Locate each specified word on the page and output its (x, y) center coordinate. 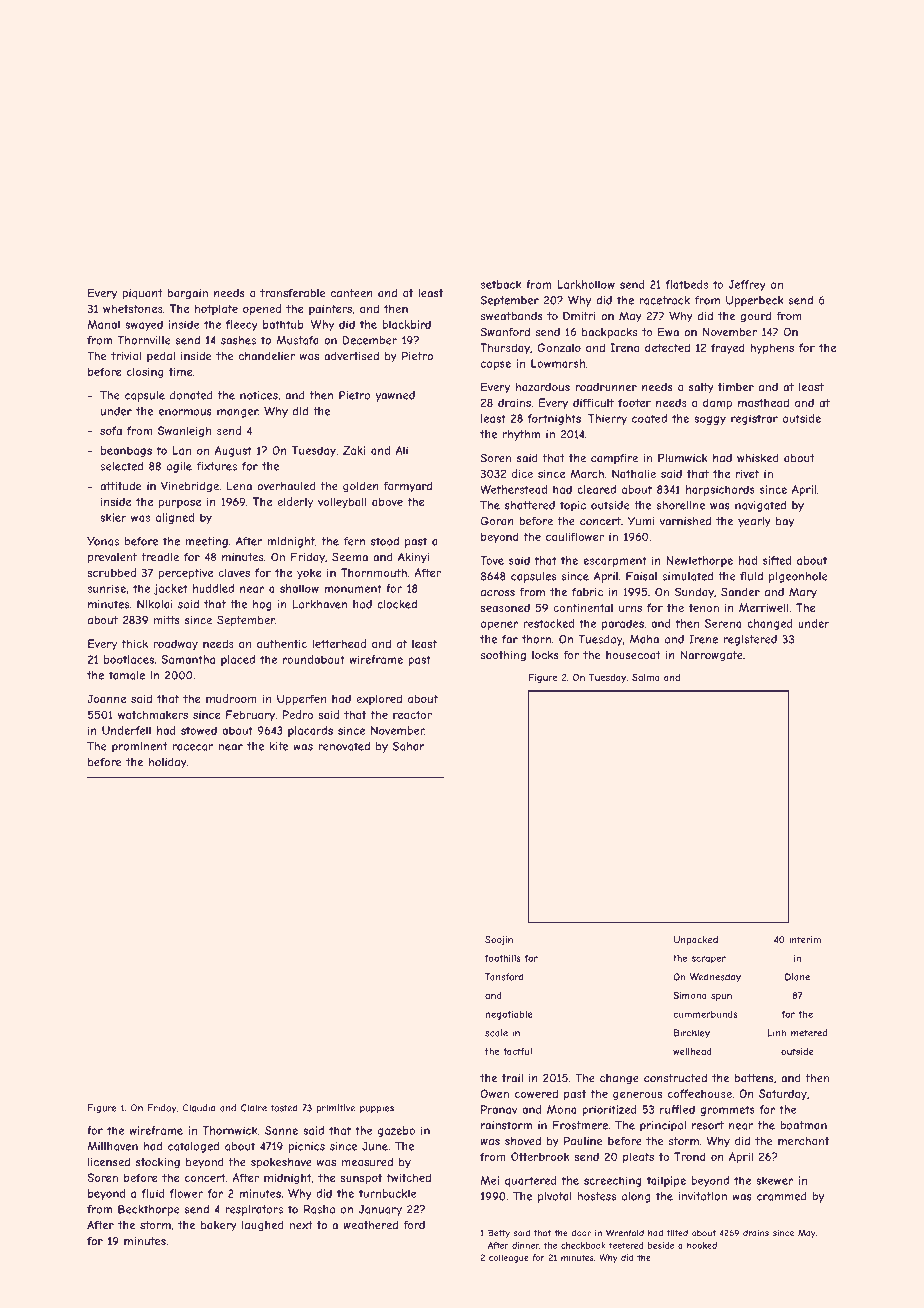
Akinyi (413, 558)
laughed (263, 1226)
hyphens (772, 348)
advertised (351, 356)
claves (234, 572)
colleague (509, 1258)
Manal (103, 324)
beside (661, 1245)
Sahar (409, 746)
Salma (645, 677)
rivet (747, 473)
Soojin (499, 940)
